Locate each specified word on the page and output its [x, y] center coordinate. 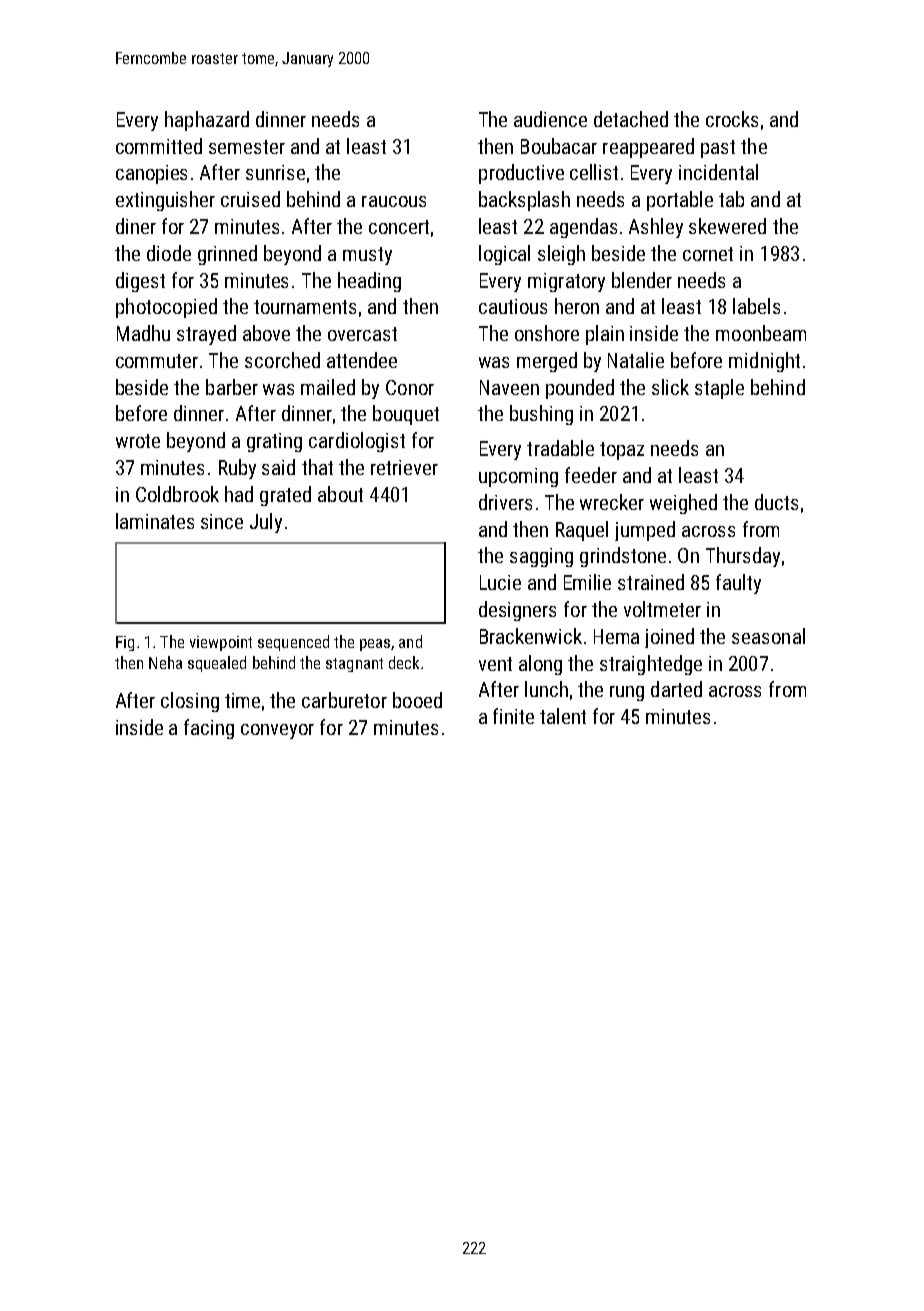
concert [399, 227]
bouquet [406, 415]
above [266, 333]
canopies [151, 174]
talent [563, 716]
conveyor [277, 731]
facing [209, 729]
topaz [622, 451]
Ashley [656, 228]
